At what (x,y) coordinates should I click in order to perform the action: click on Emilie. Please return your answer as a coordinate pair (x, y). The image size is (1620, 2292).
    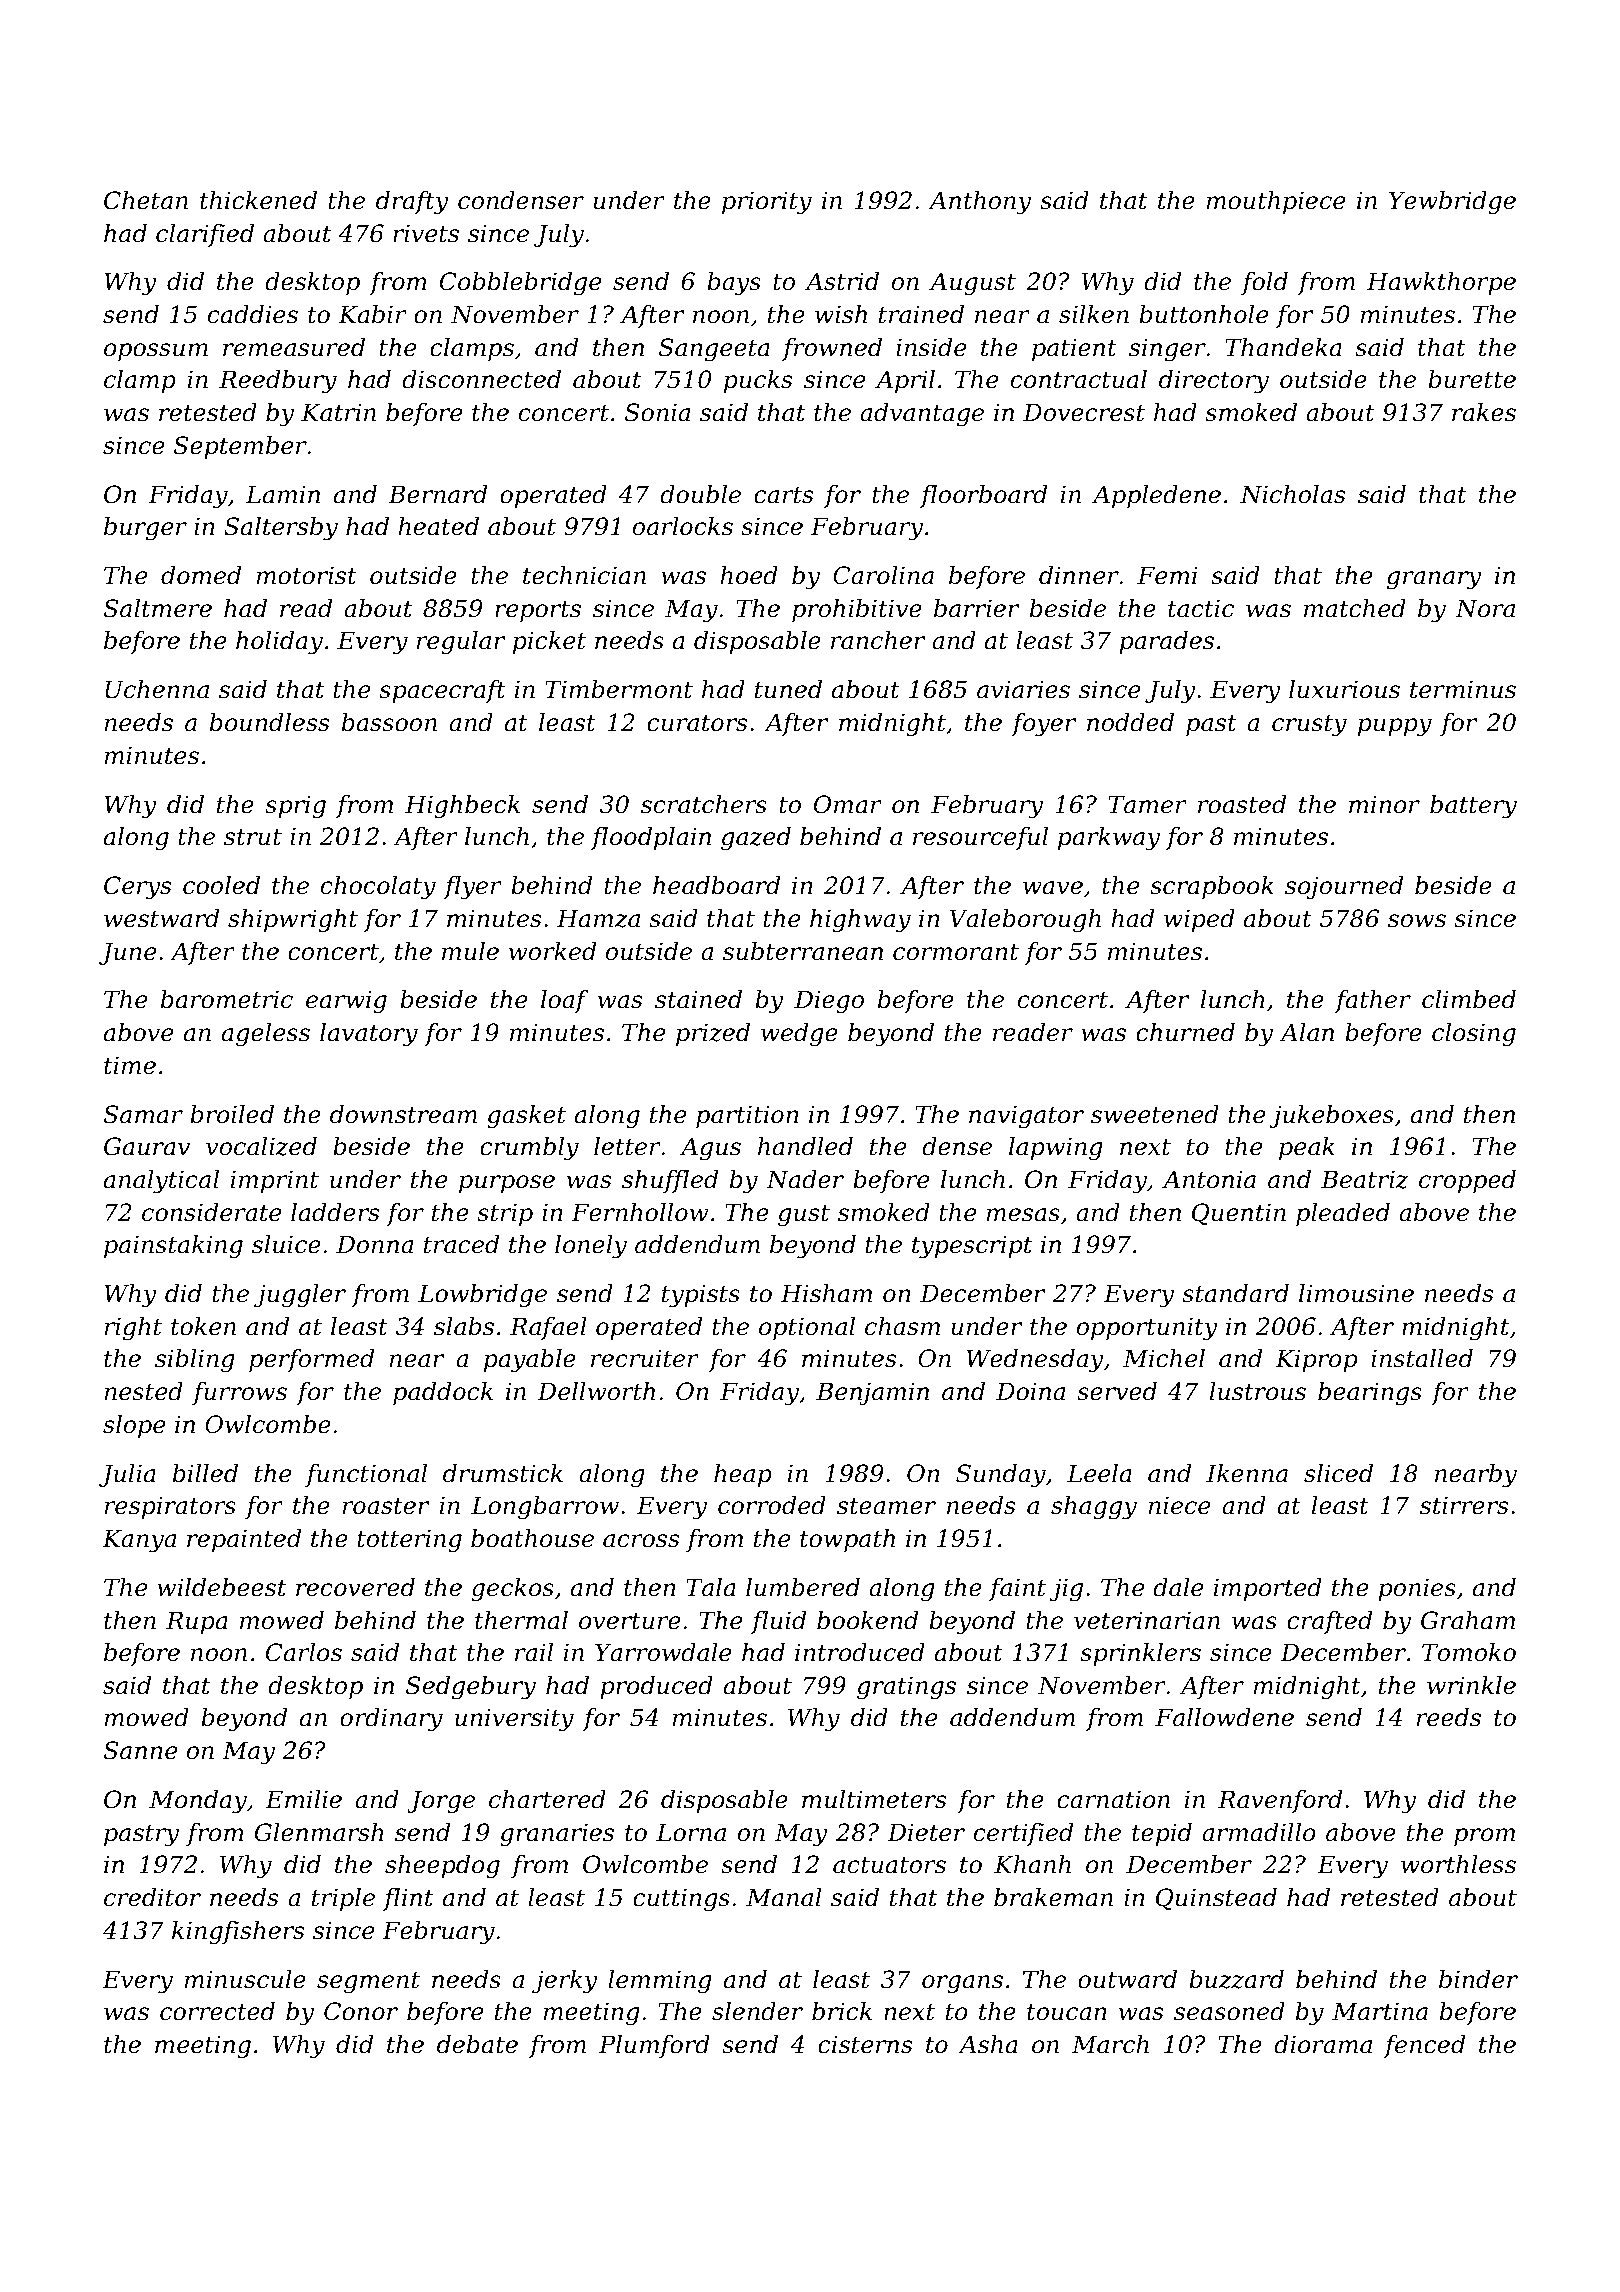
    Looking at the image, I should click on (303, 1799).
